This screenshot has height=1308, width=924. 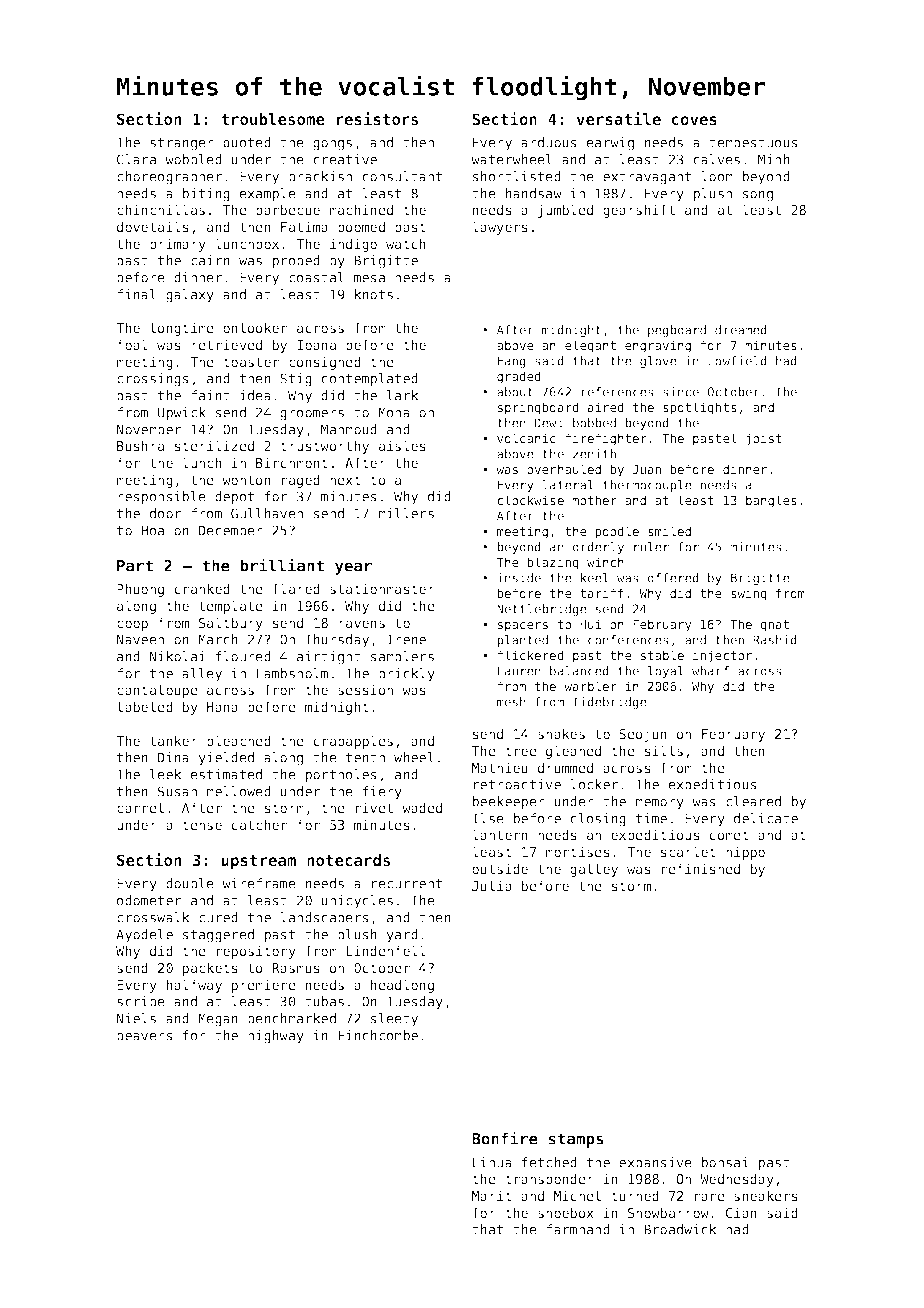 What do you see at coordinates (182, 144) in the screenshot?
I see `stranger` at bounding box center [182, 144].
